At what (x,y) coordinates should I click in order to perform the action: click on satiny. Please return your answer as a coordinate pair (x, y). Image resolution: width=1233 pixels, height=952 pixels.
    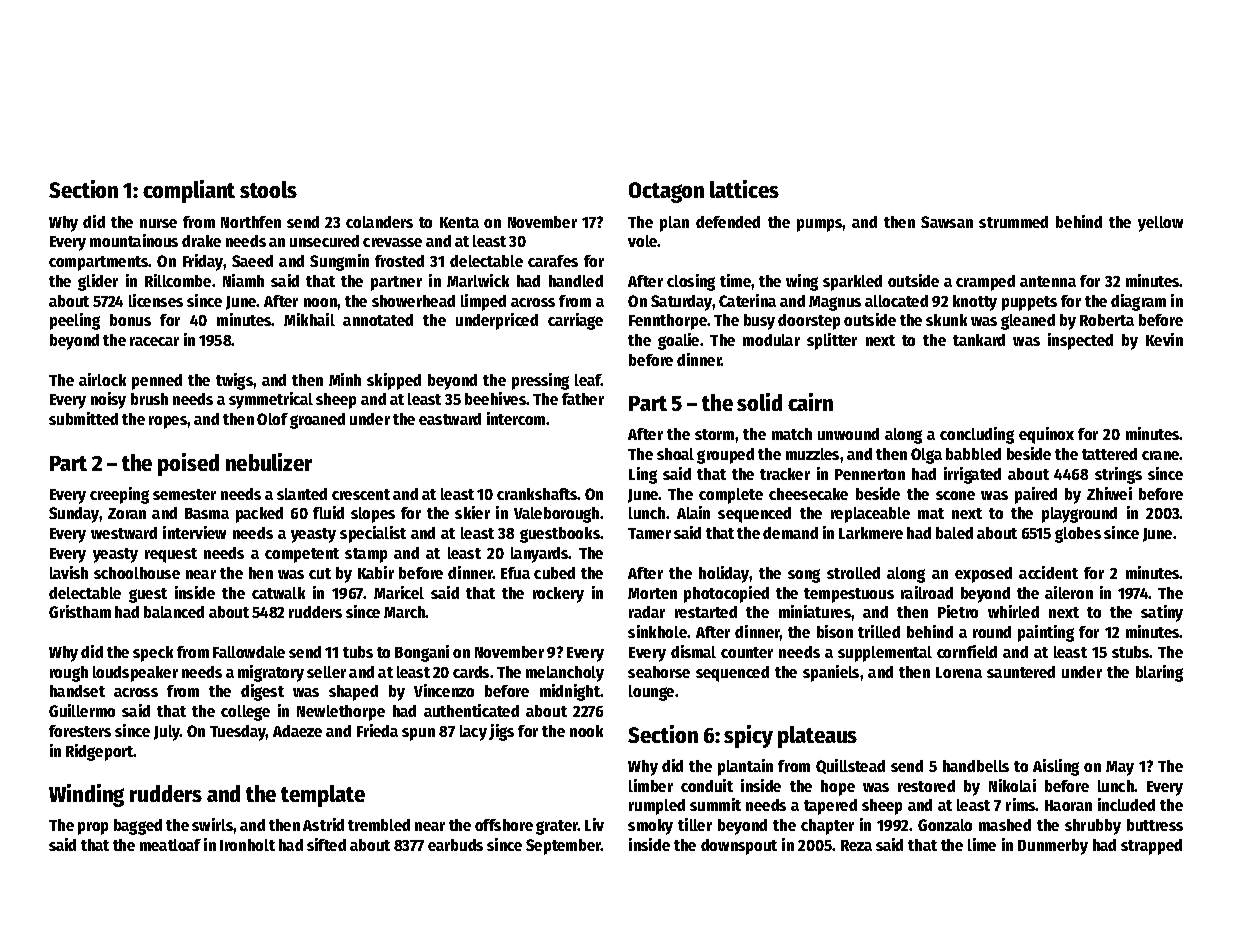
    Looking at the image, I should click on (1162, 613).
